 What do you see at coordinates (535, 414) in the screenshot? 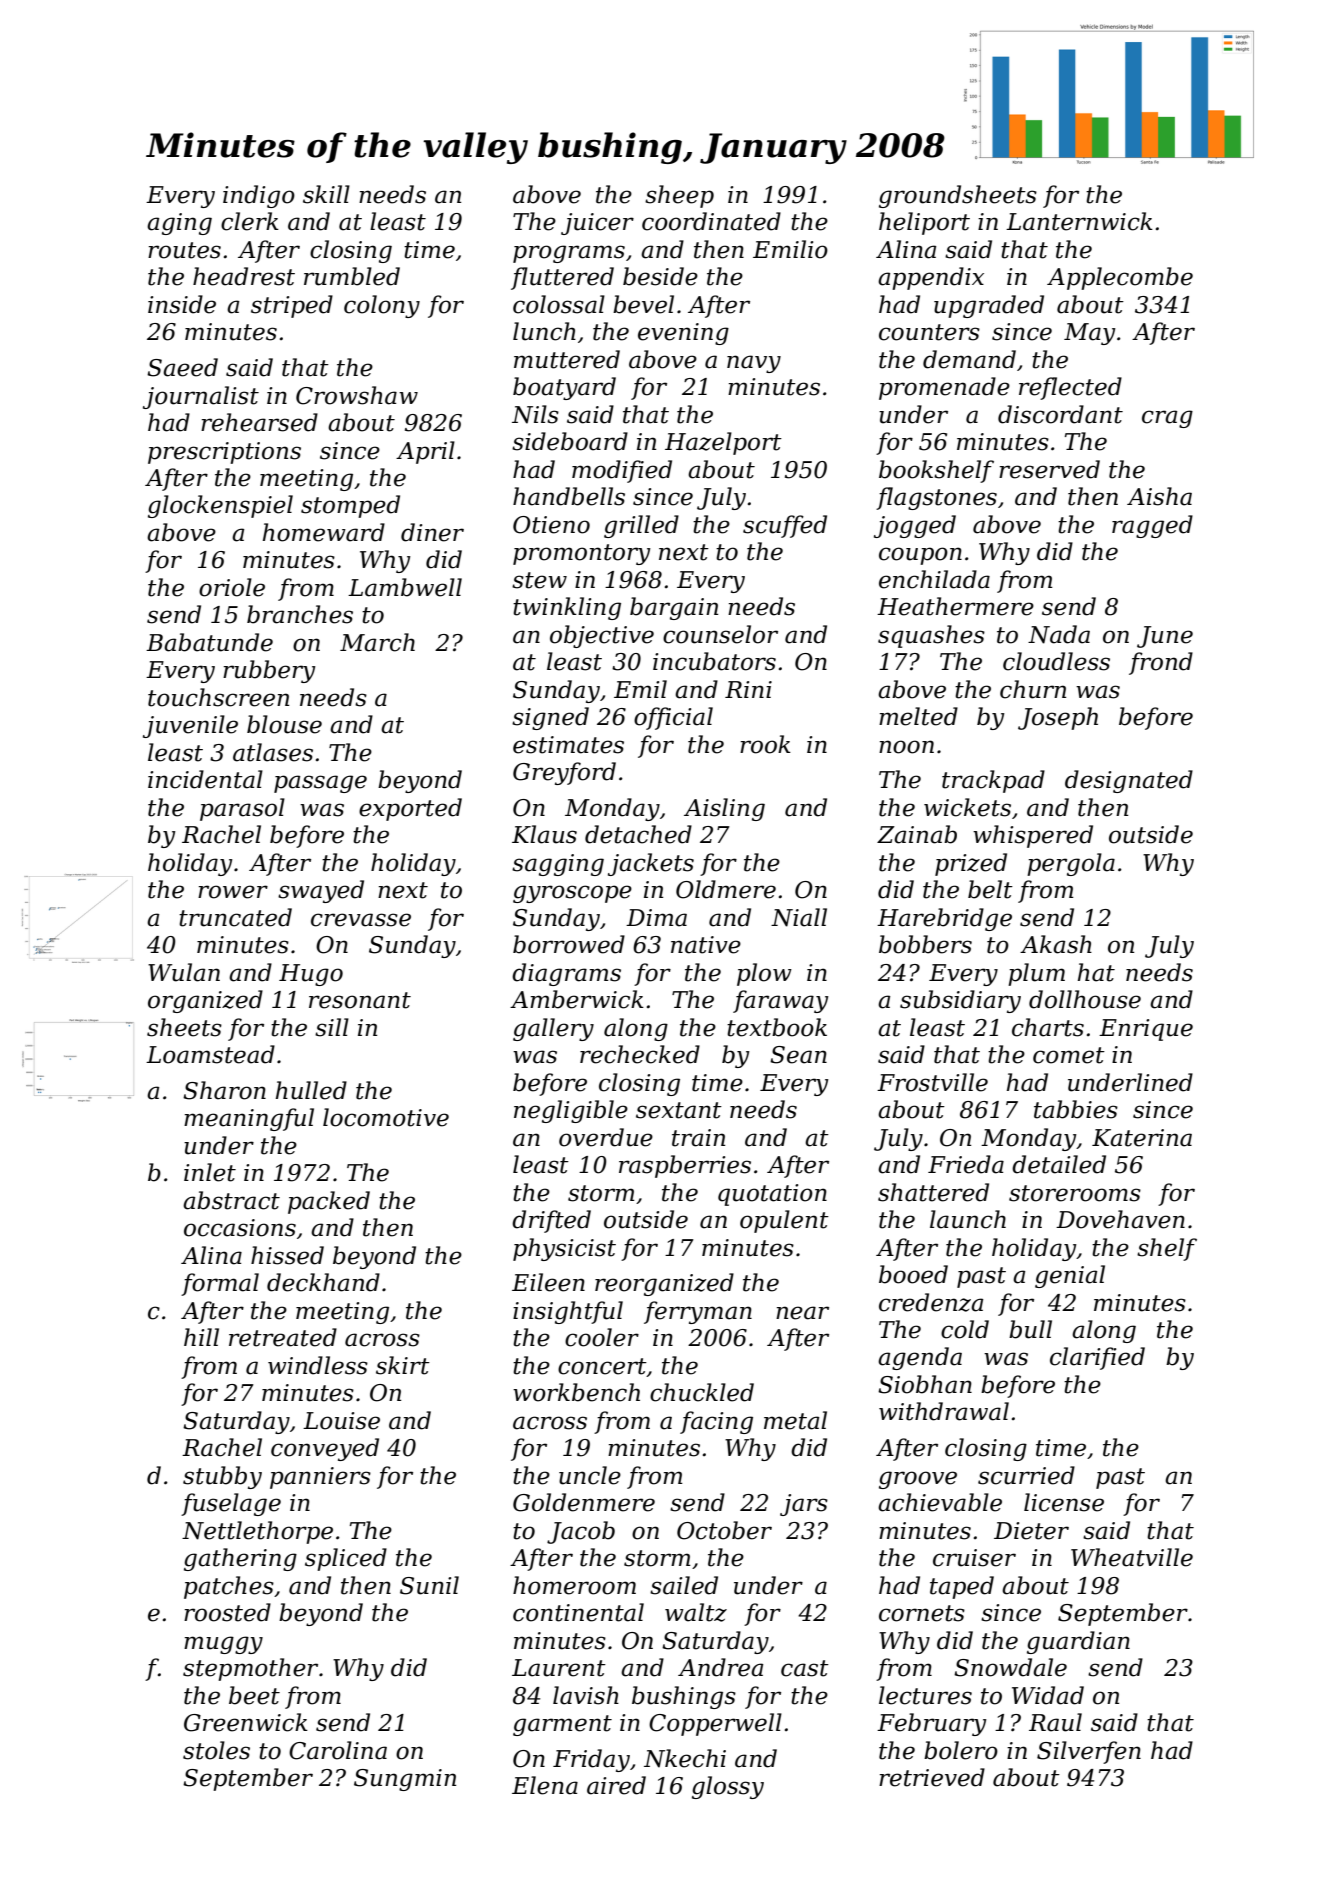
I see `Nils` at bounding box center [535, 414].
